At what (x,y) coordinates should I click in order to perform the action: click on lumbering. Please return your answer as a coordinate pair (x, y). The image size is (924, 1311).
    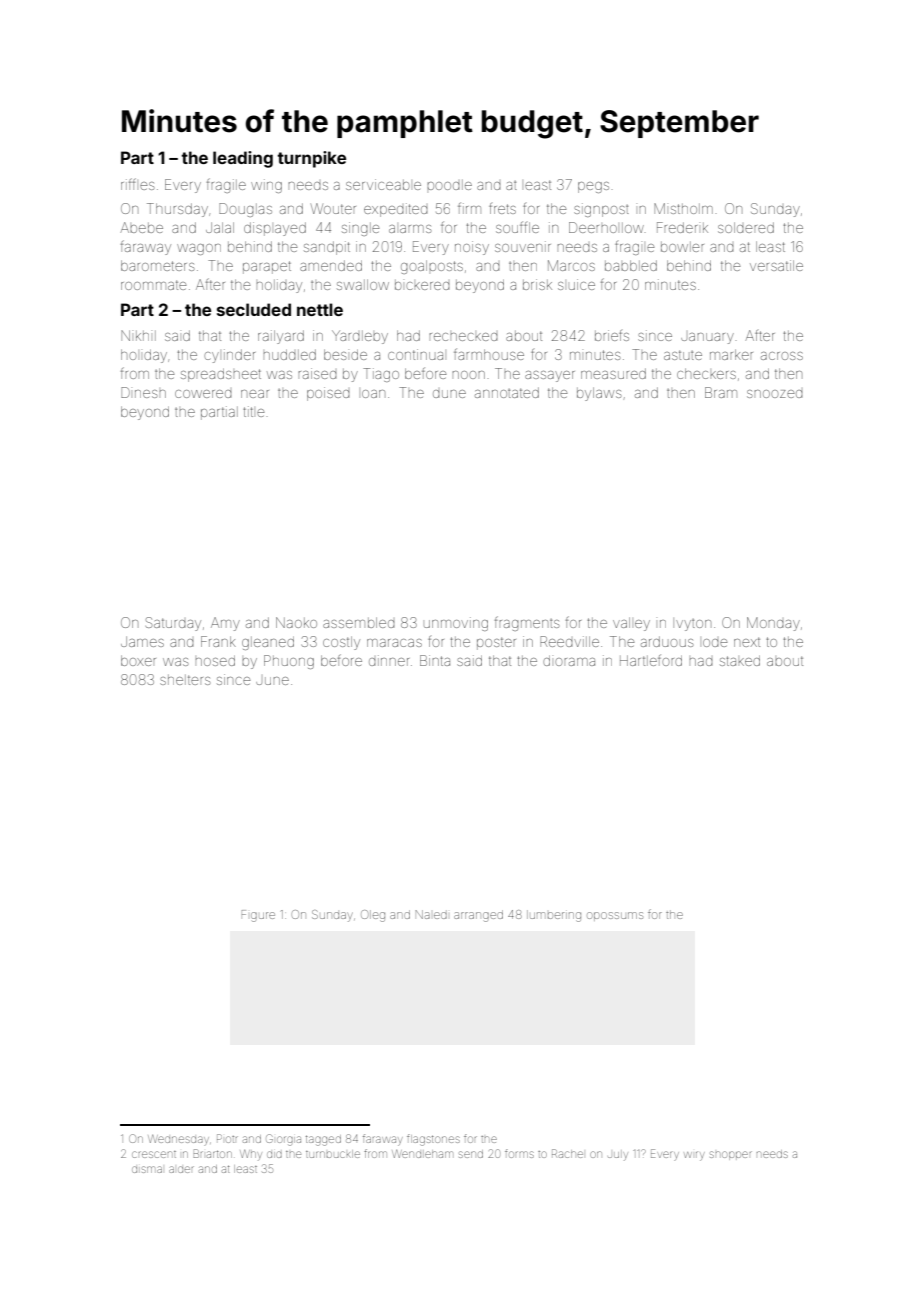
    Looking at the image, I should click on (554, 916).
